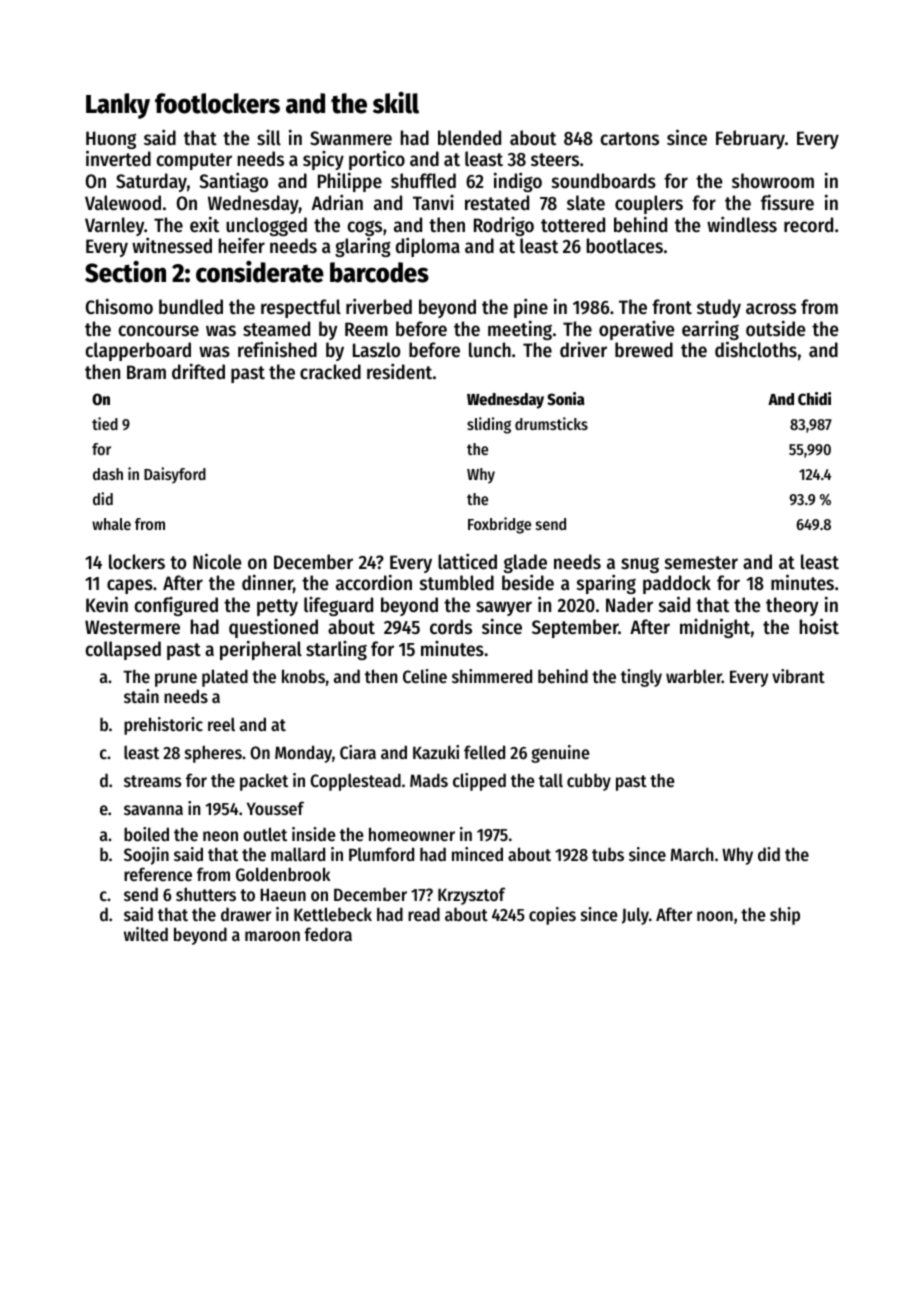  What do you see at coordinates (272, 936) in the screenshot?
I see `maroon` at bounding box center [272, 936].
